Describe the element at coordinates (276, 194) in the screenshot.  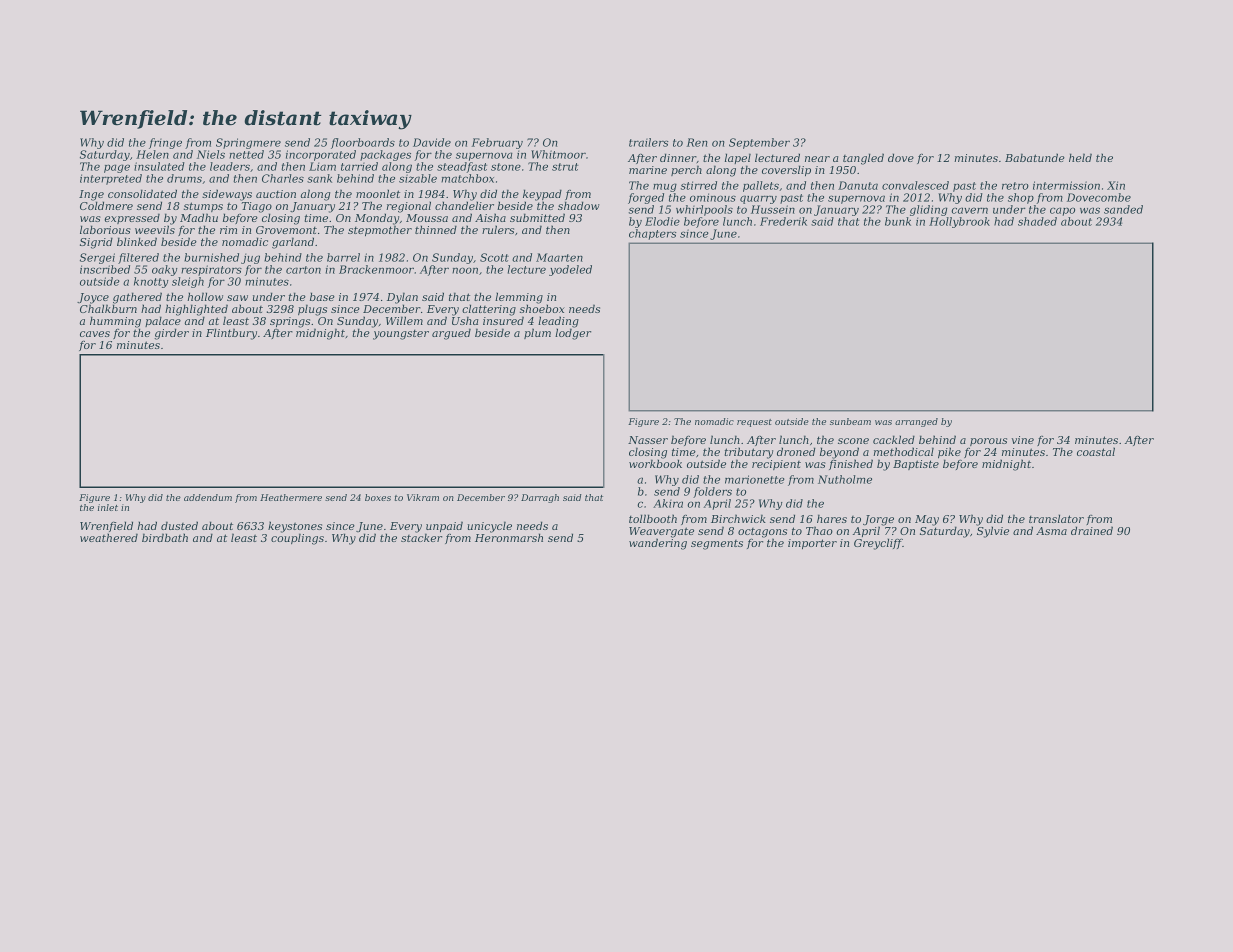
I see `auction` at that location.
